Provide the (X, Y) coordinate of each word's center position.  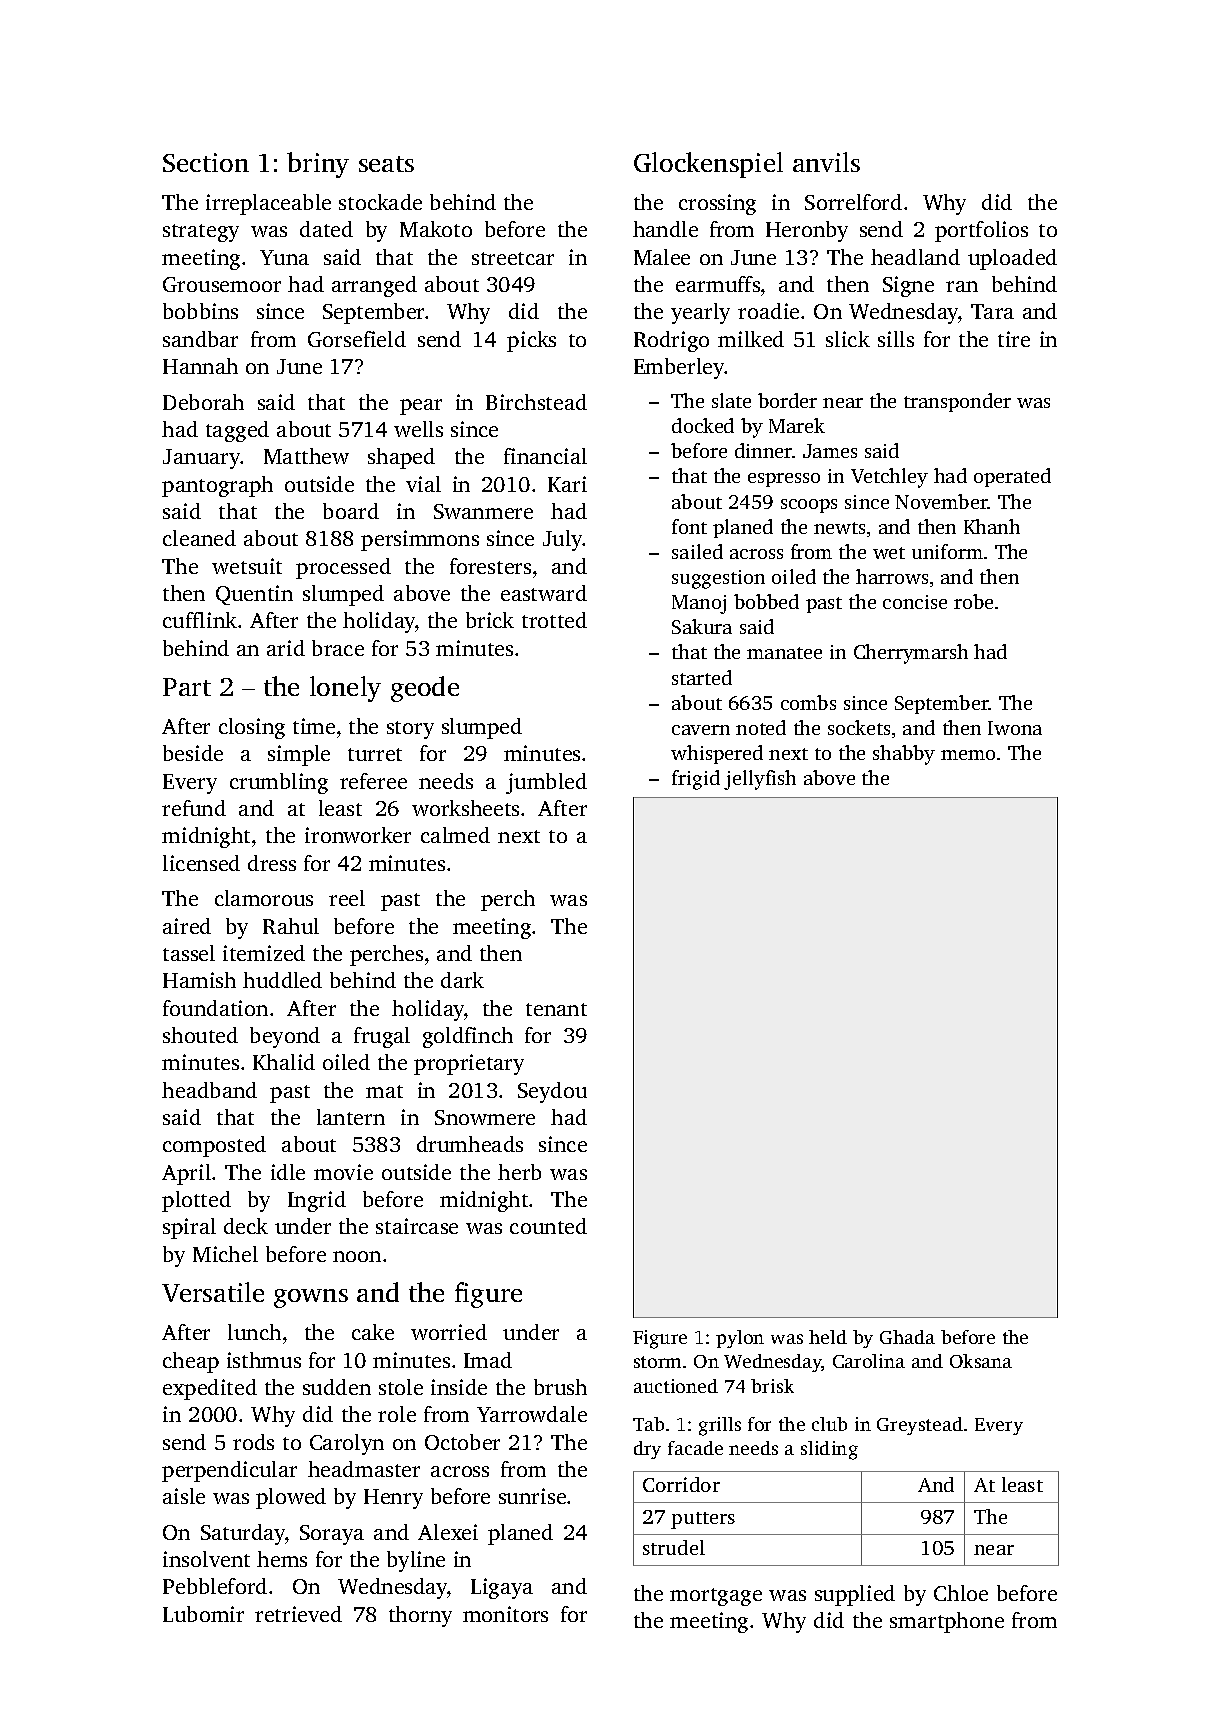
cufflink (200, 620)
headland (915, 257)
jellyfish (760, 780)
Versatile (213, 1292)
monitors (505, 1614)
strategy (201, 233)
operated (1012, 477)
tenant (556, 1009)
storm (657, 1362)
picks (531, 341)
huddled (282, 980)
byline (416, 1561)
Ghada (907, 1337)
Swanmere (483, 511)
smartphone (947, 1622)
